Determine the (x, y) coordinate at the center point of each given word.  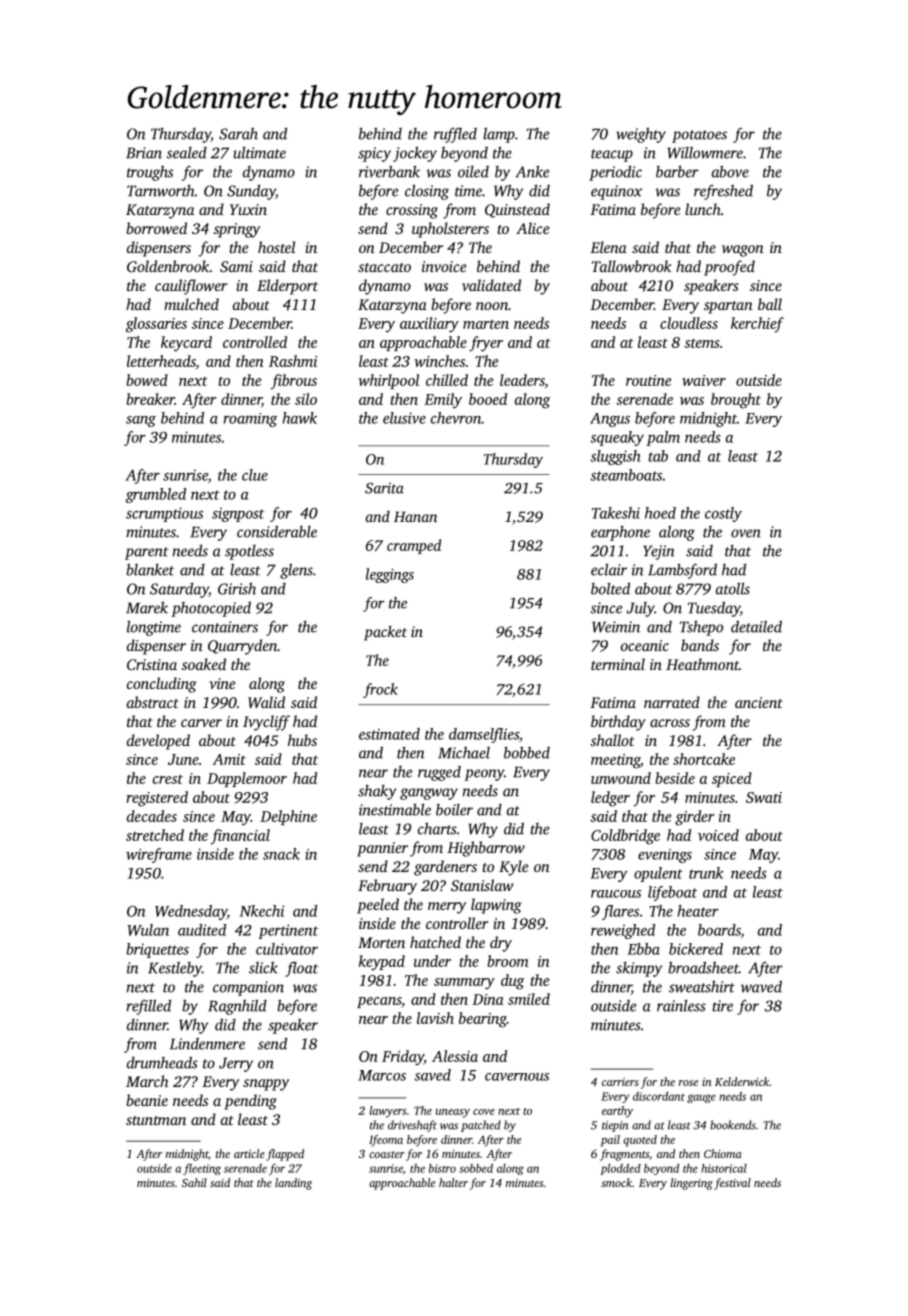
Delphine (288, 817)
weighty (641, 135)
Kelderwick (742, 1081)
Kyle (513, 868)
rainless (681, 1005)
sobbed (476, 1168)
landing (293, 1184)
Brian (144, 153)
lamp (499, 135)
